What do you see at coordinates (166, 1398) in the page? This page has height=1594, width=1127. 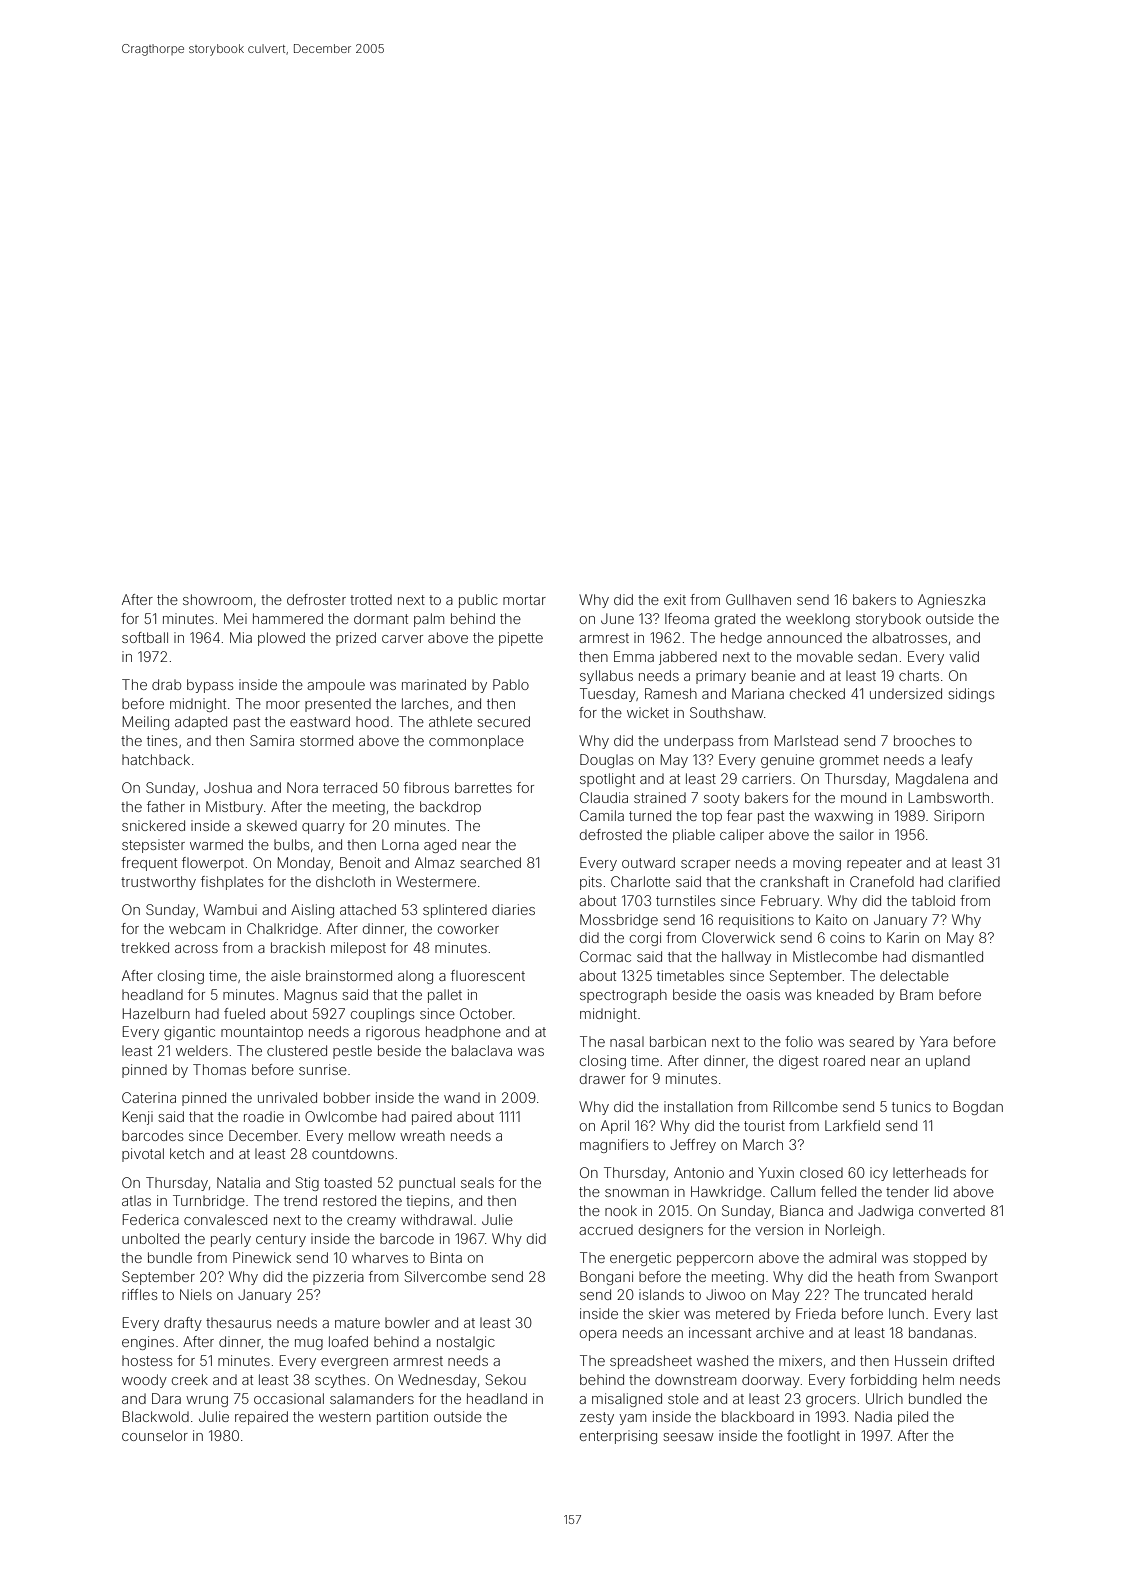 I see `Dara` at bounding box center [166, 1398].
